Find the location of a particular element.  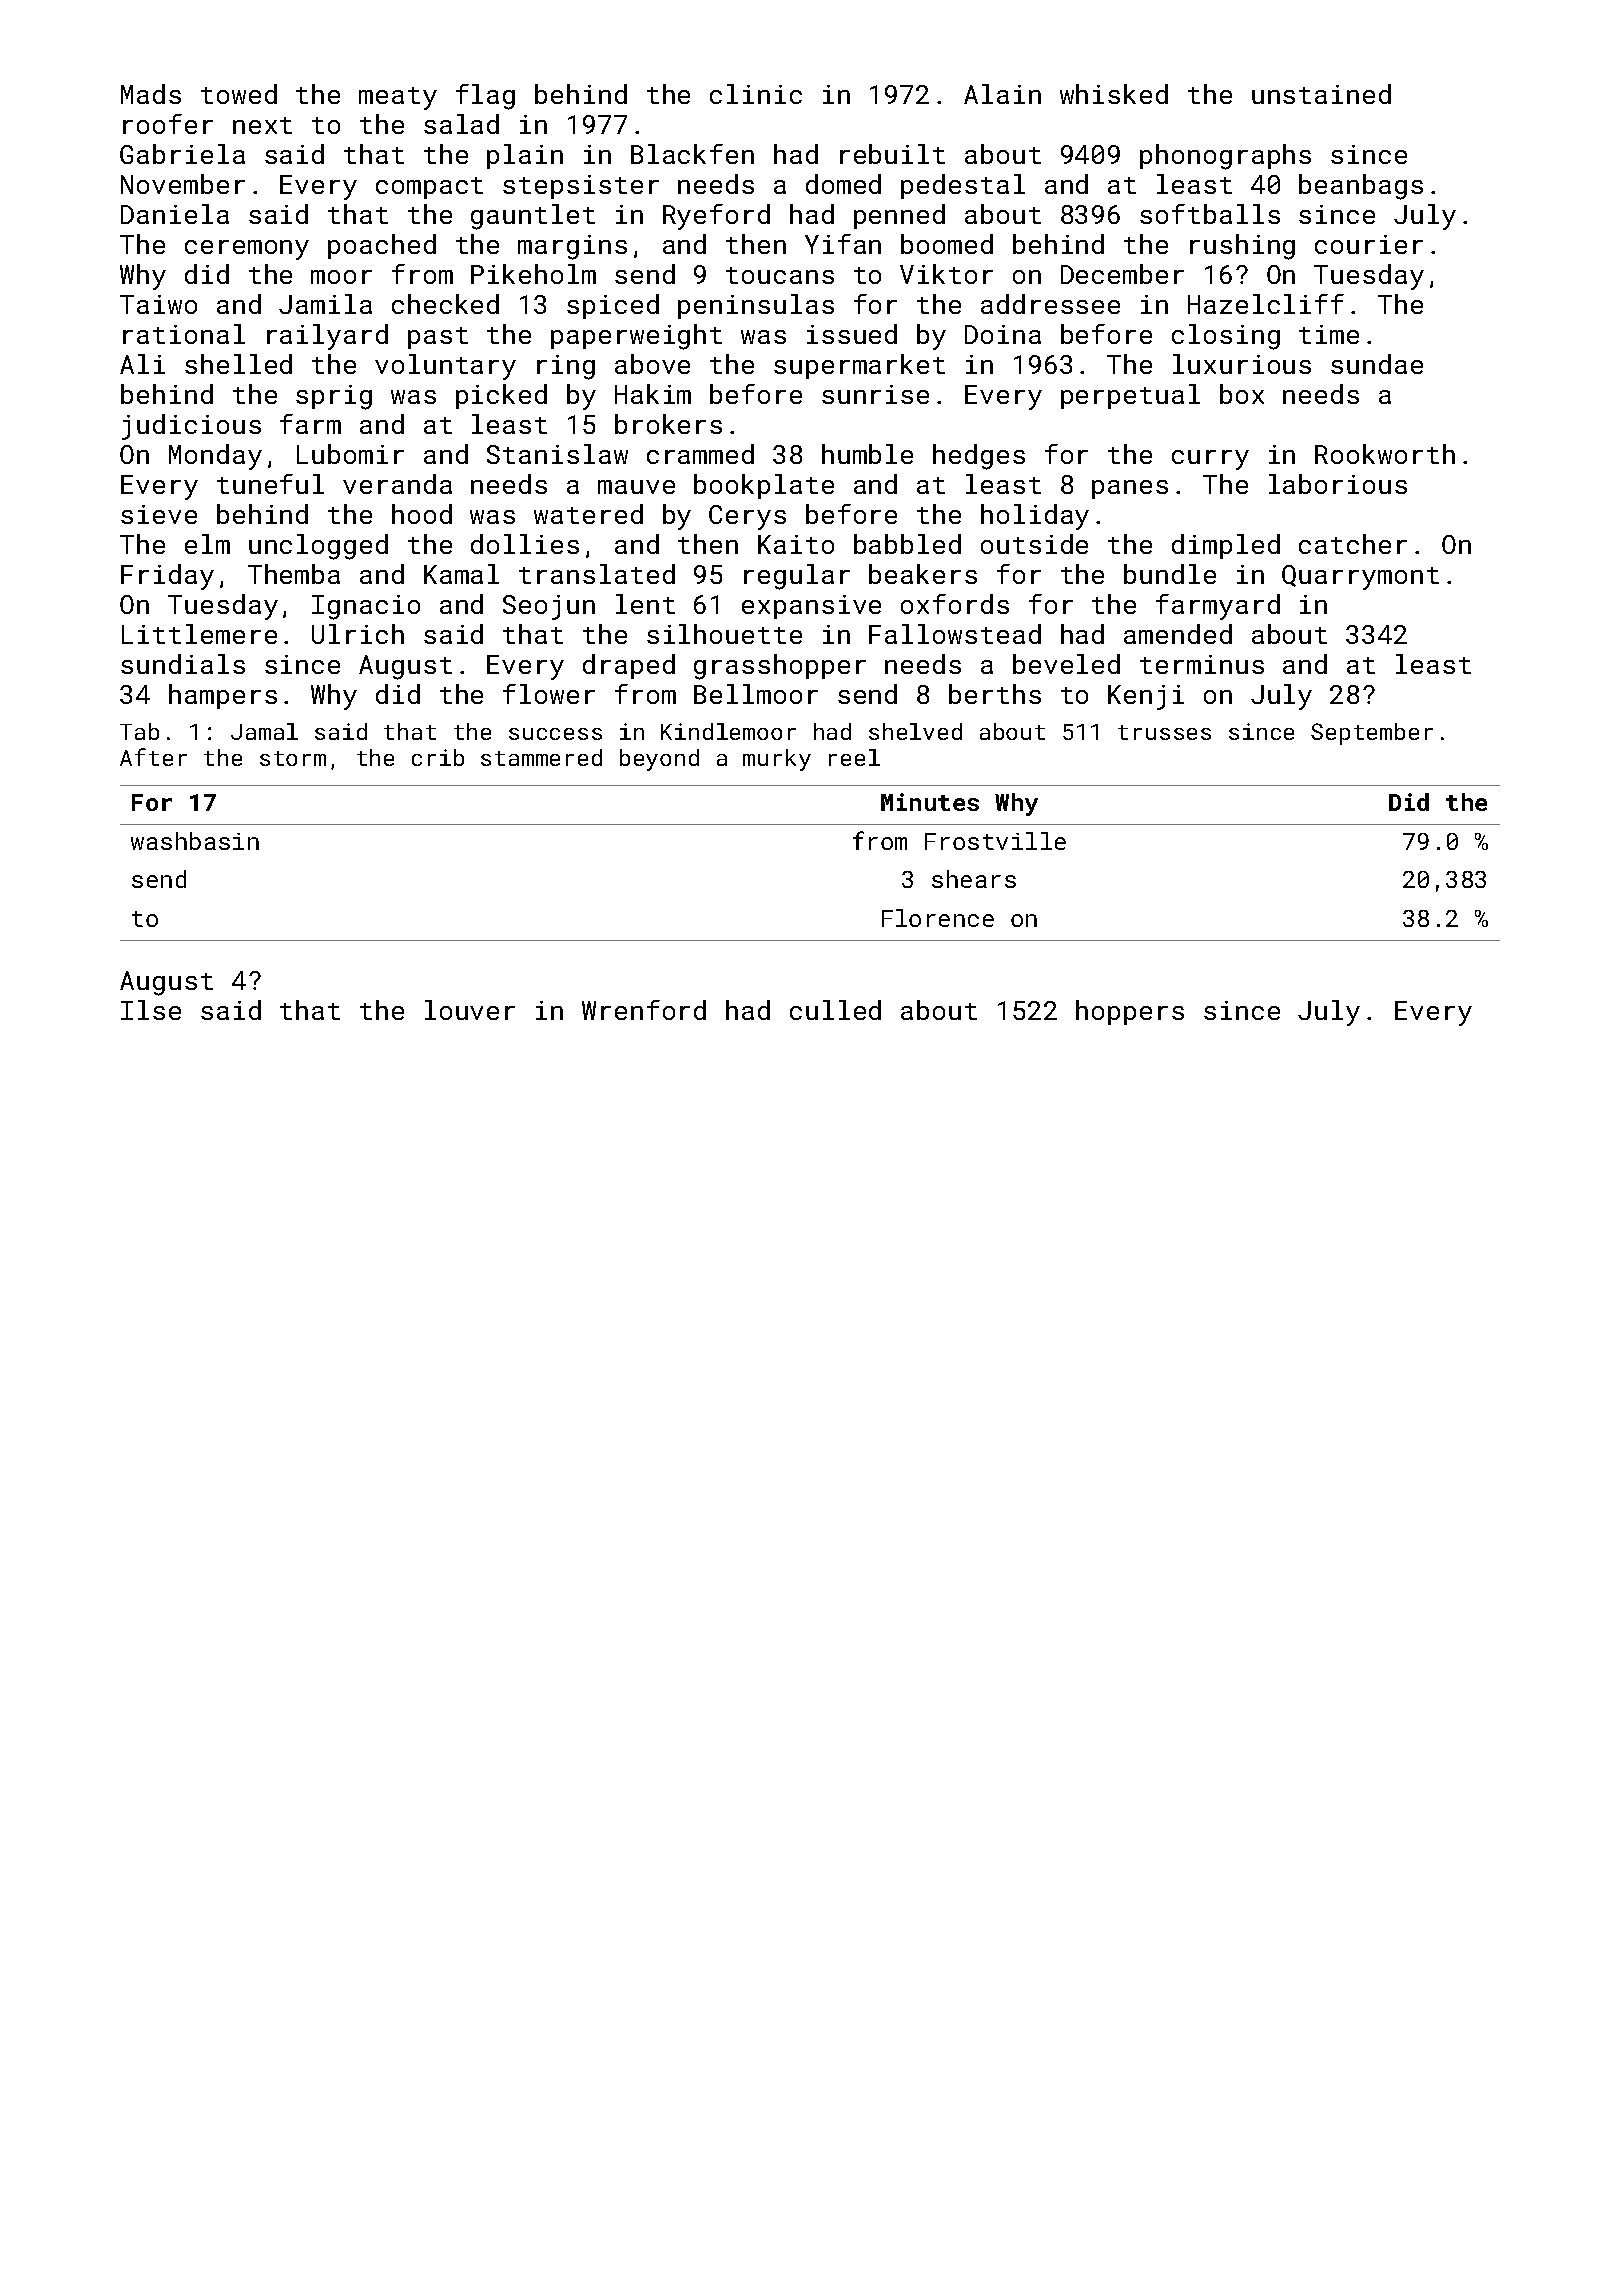

Seojun is located at coordinates (549, 607).
